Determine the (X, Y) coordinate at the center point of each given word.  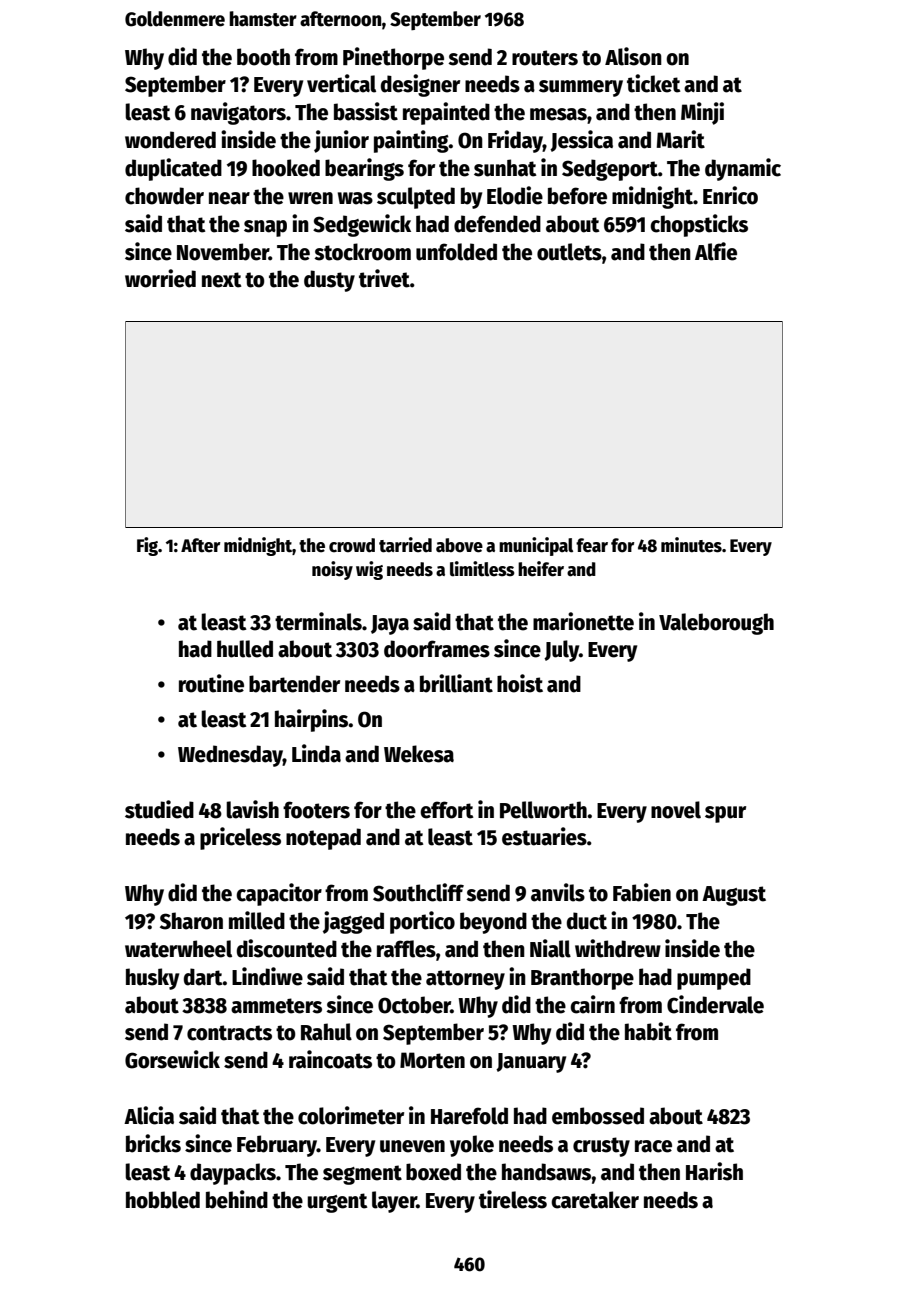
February (277, 1146)
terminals (318, 621)
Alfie (716, 251)
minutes (691, 545)
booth (263, 57)
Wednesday (230, 756)
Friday (515, 141)
